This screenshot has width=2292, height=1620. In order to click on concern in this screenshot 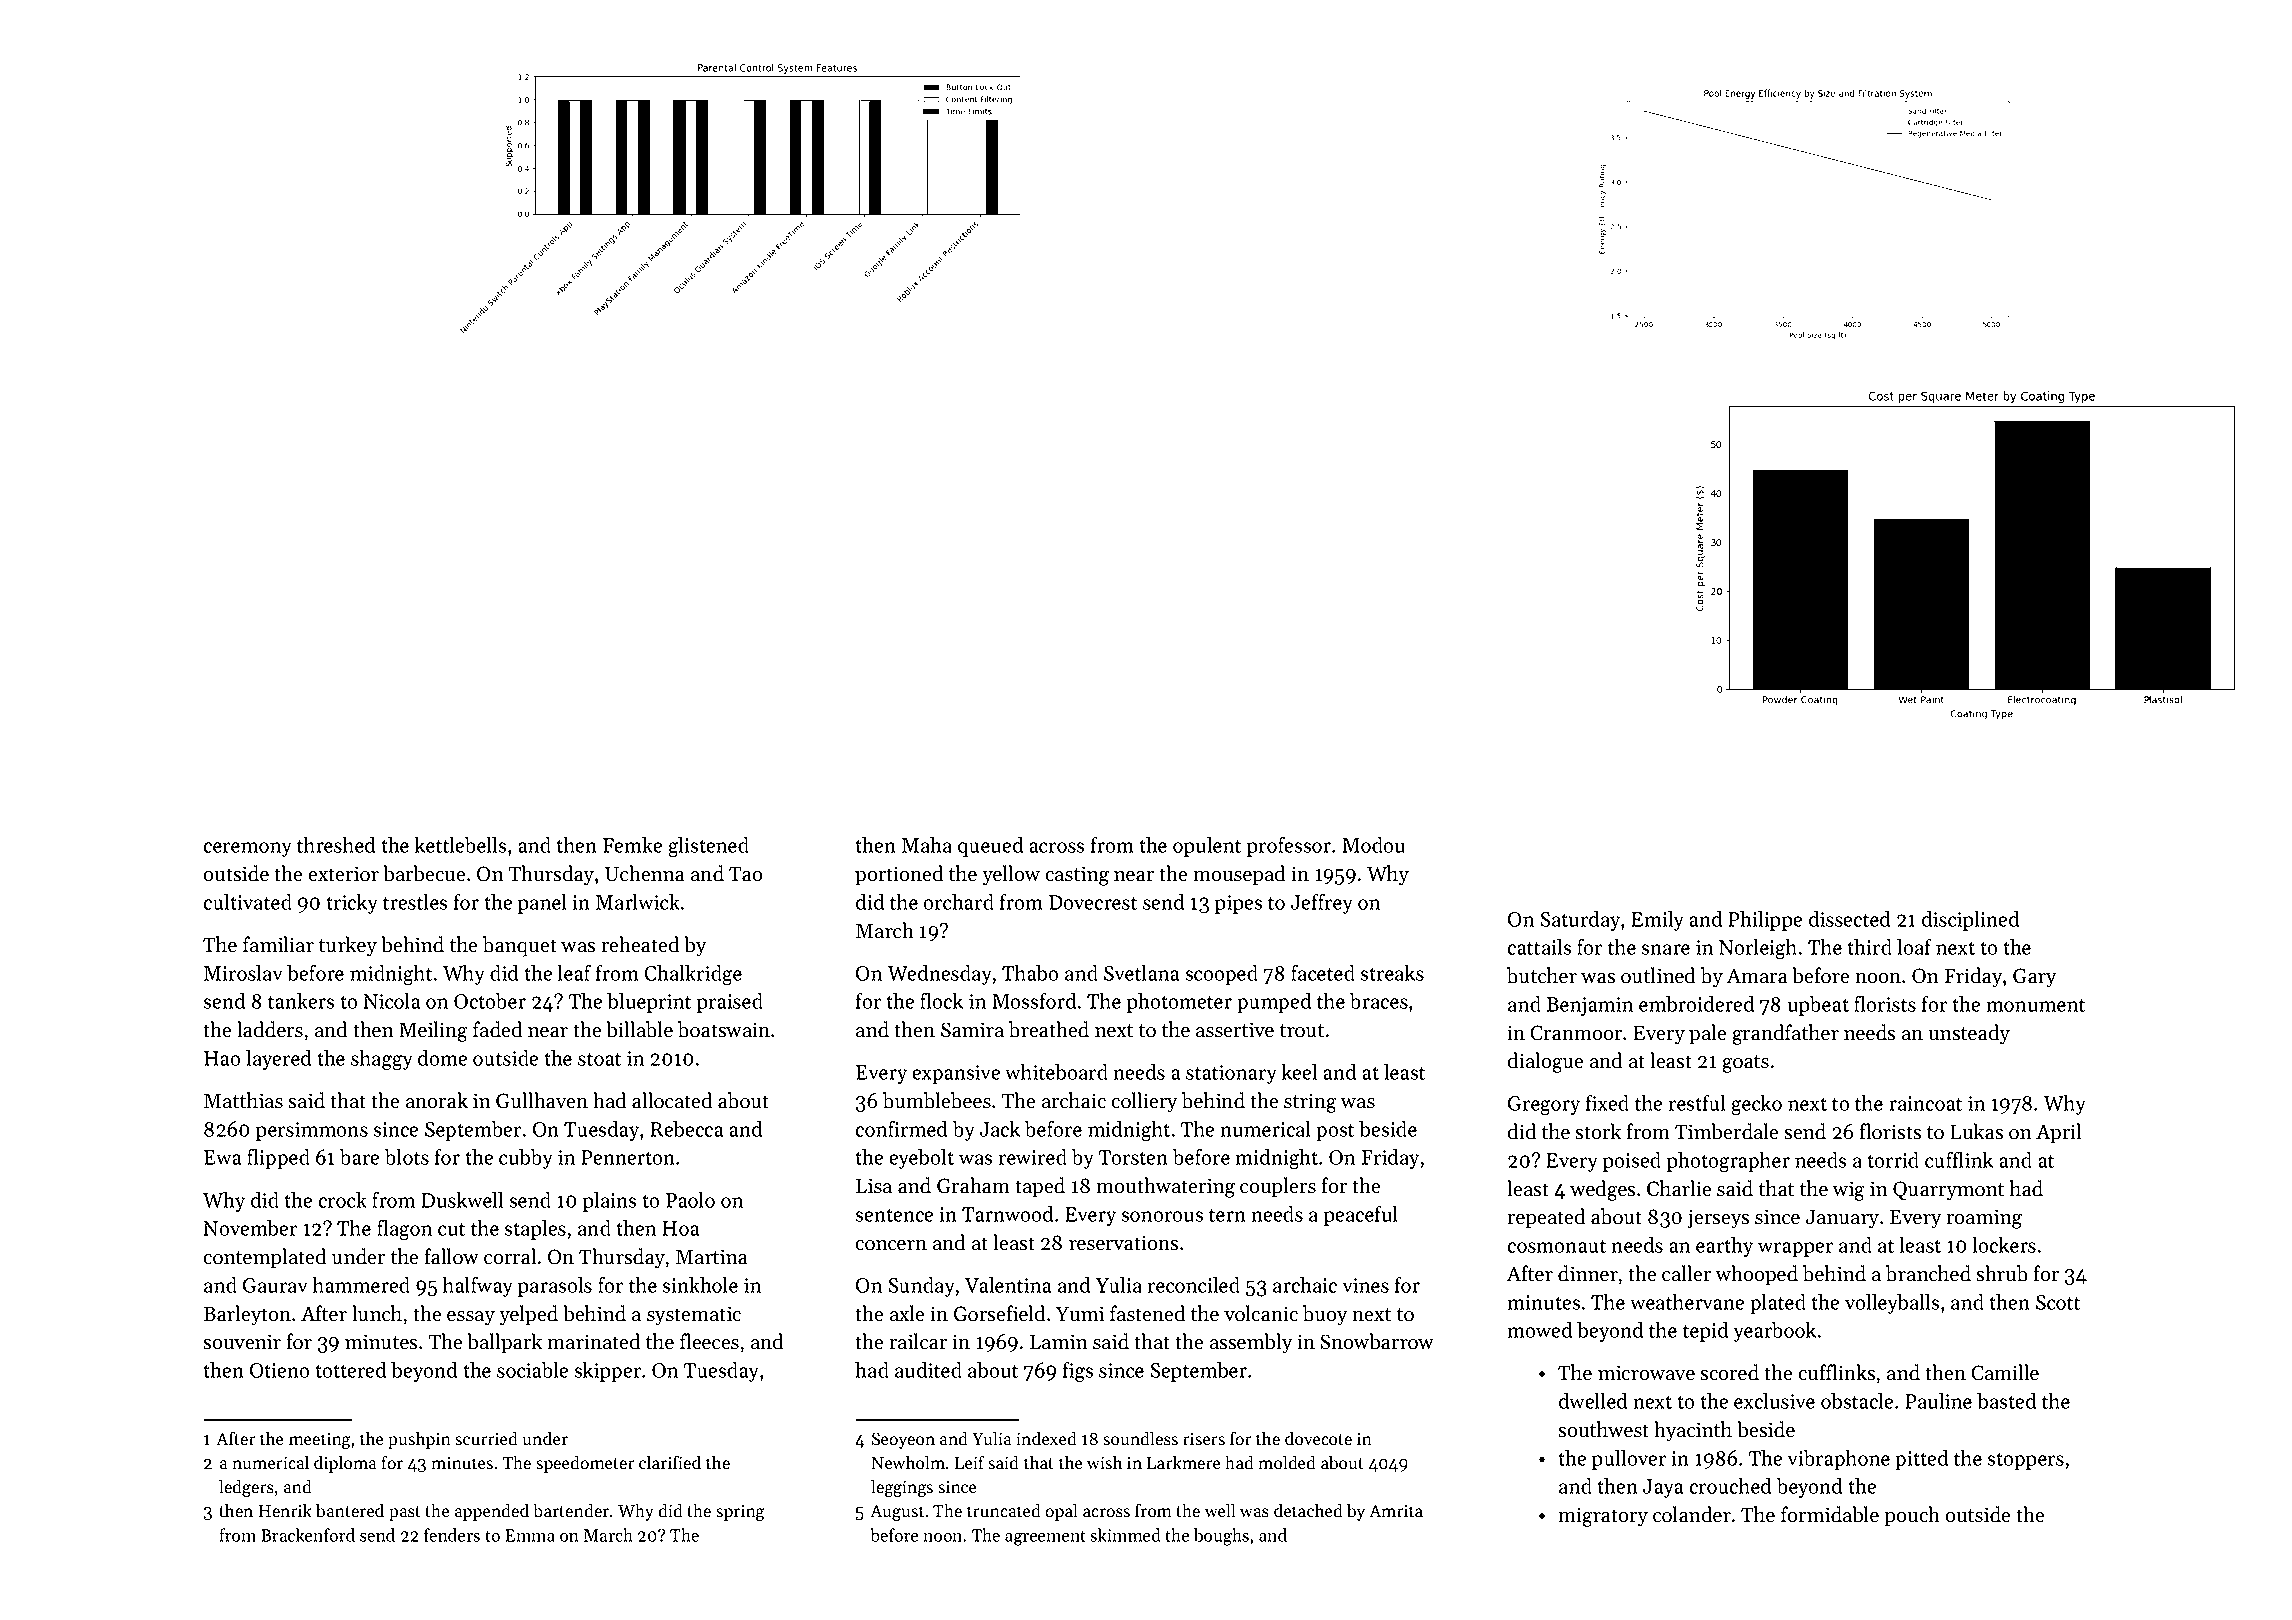, I will do `click(891, 1245)`.
